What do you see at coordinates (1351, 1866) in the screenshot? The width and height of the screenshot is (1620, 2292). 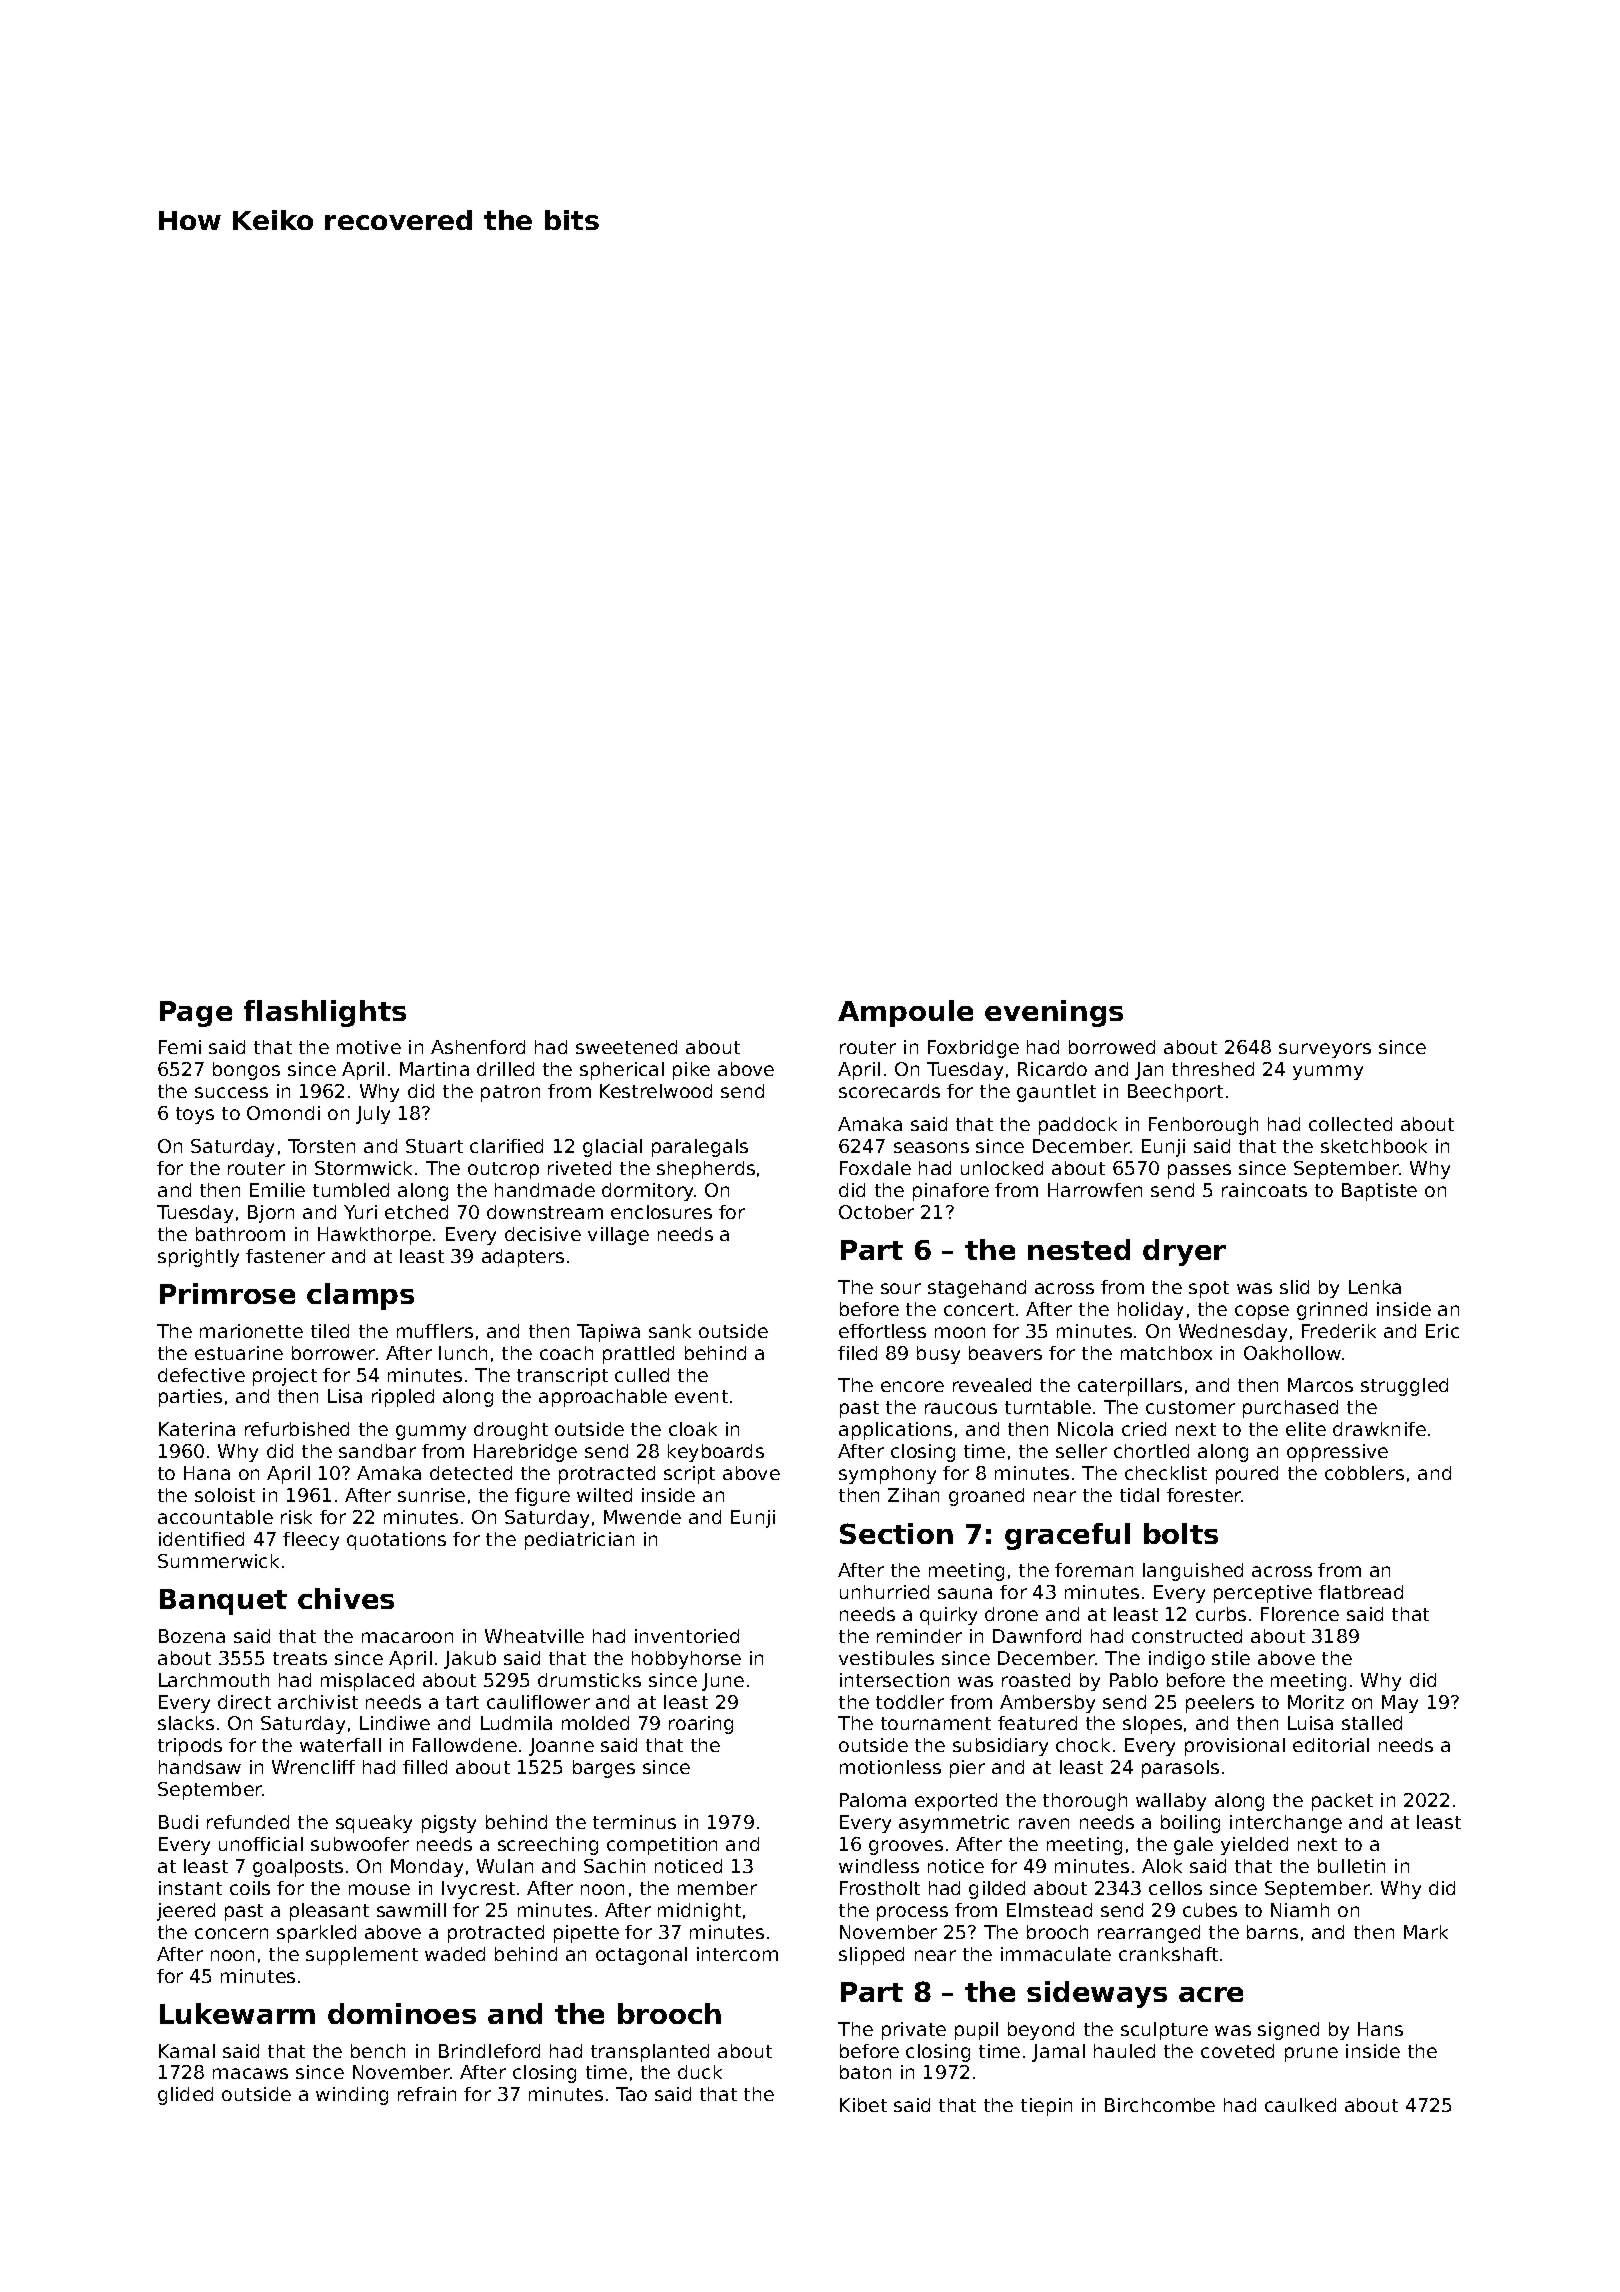 I see `bulletin` at bounding box center [1351, 1866].
